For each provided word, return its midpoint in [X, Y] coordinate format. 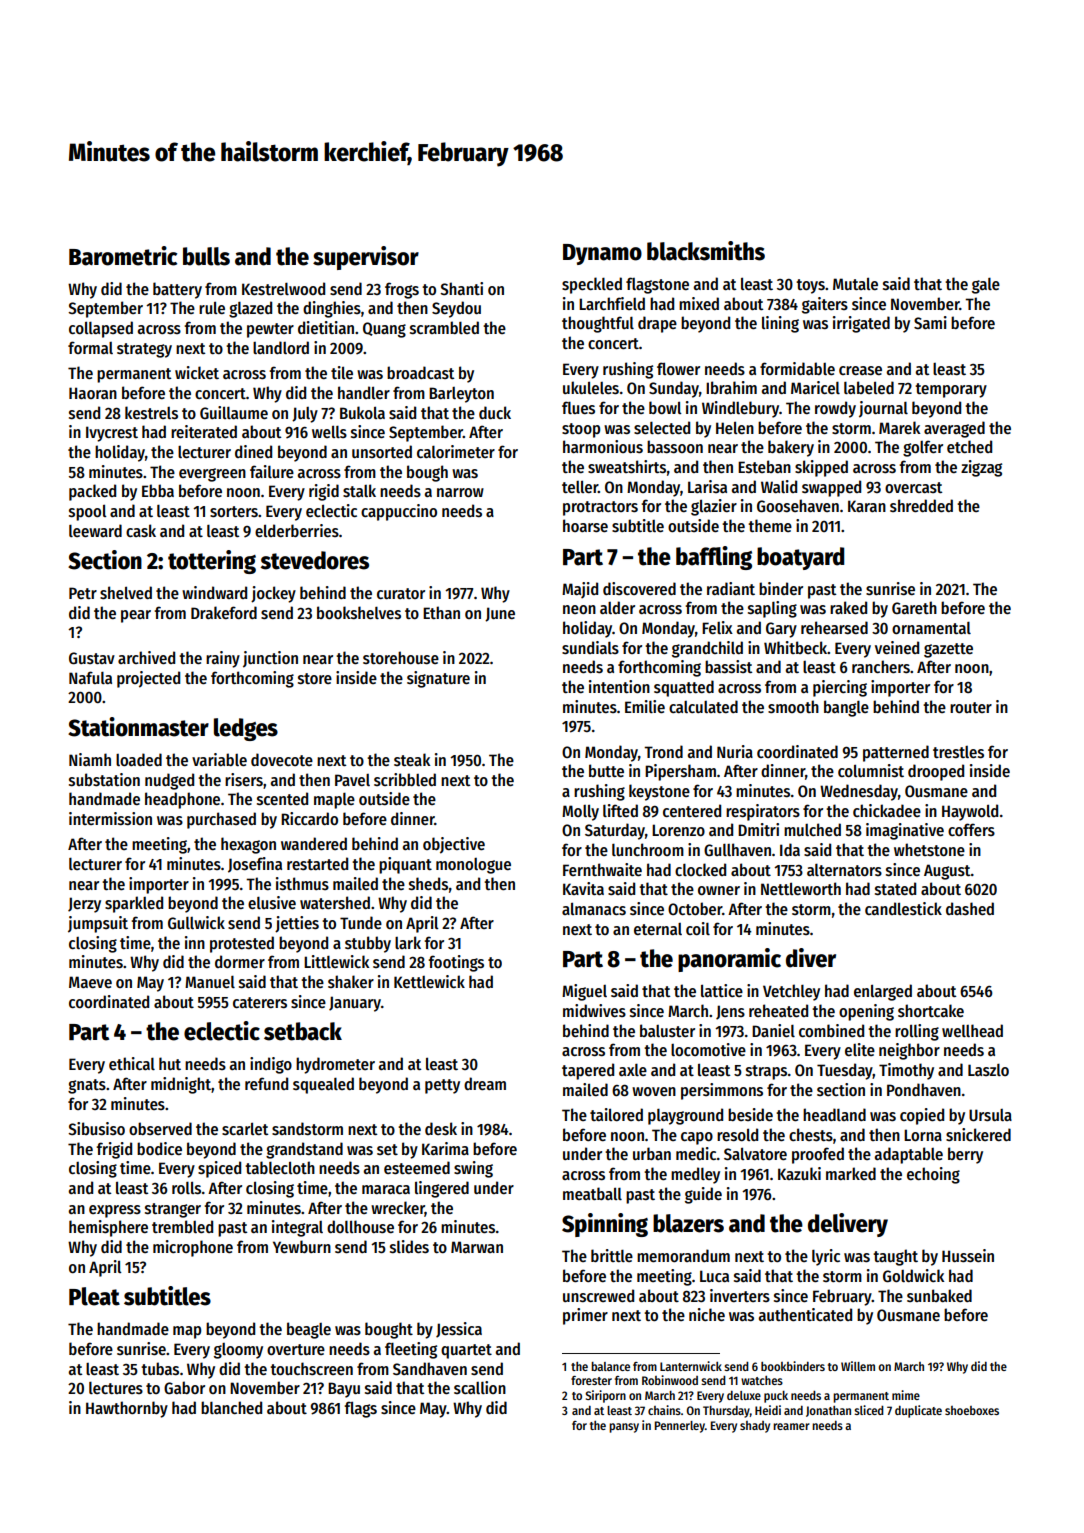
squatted [684, 688]
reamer [791, 1426]
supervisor [366, 258]
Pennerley [680, 1427]
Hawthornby [127, 1409]
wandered [314, 843]
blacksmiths [706, 251]
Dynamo [602, 254]
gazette [948, 650]
